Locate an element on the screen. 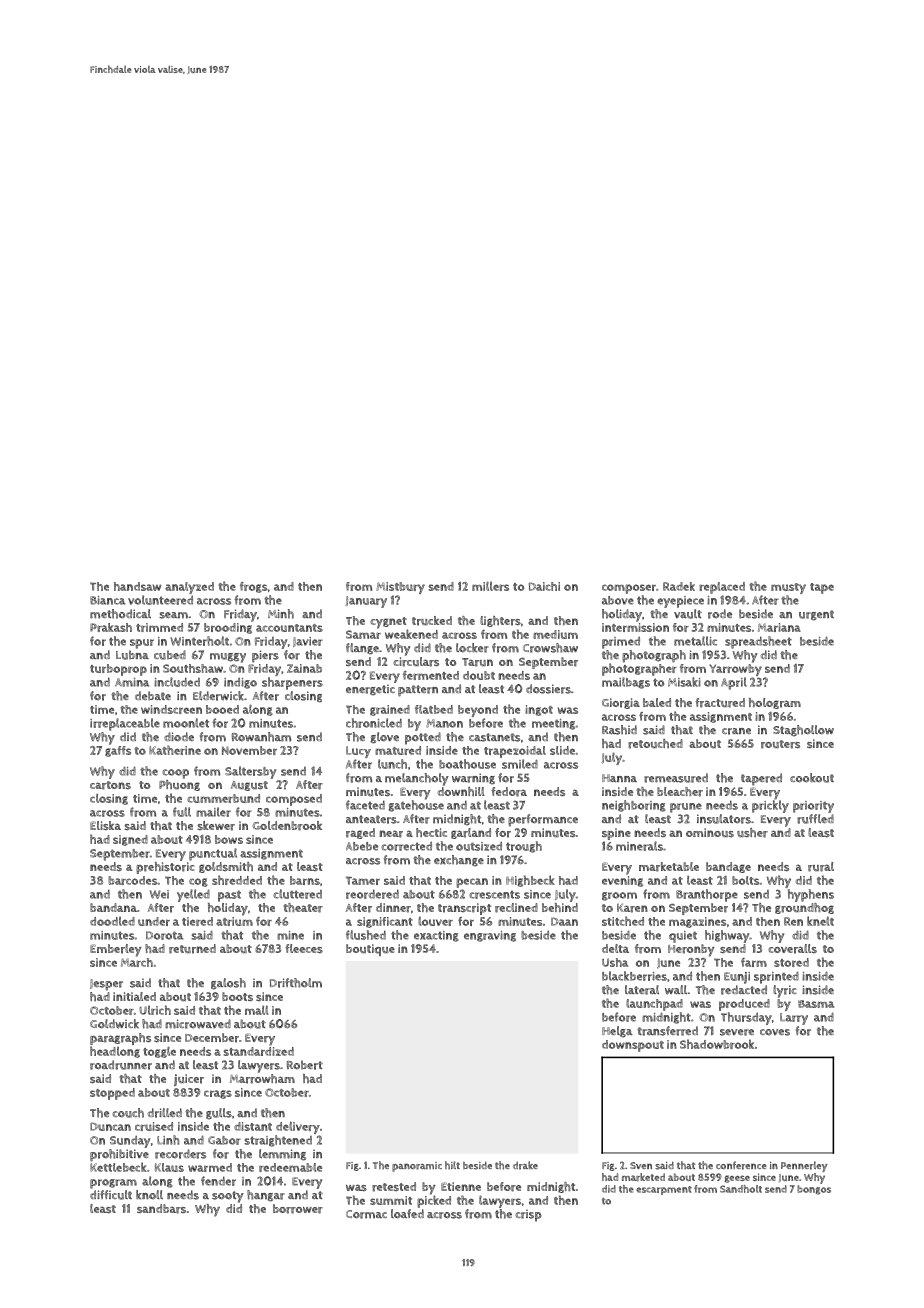 The width and height of the screenshot is (924, 1308). bolts is located at coordinates (746, 880).
